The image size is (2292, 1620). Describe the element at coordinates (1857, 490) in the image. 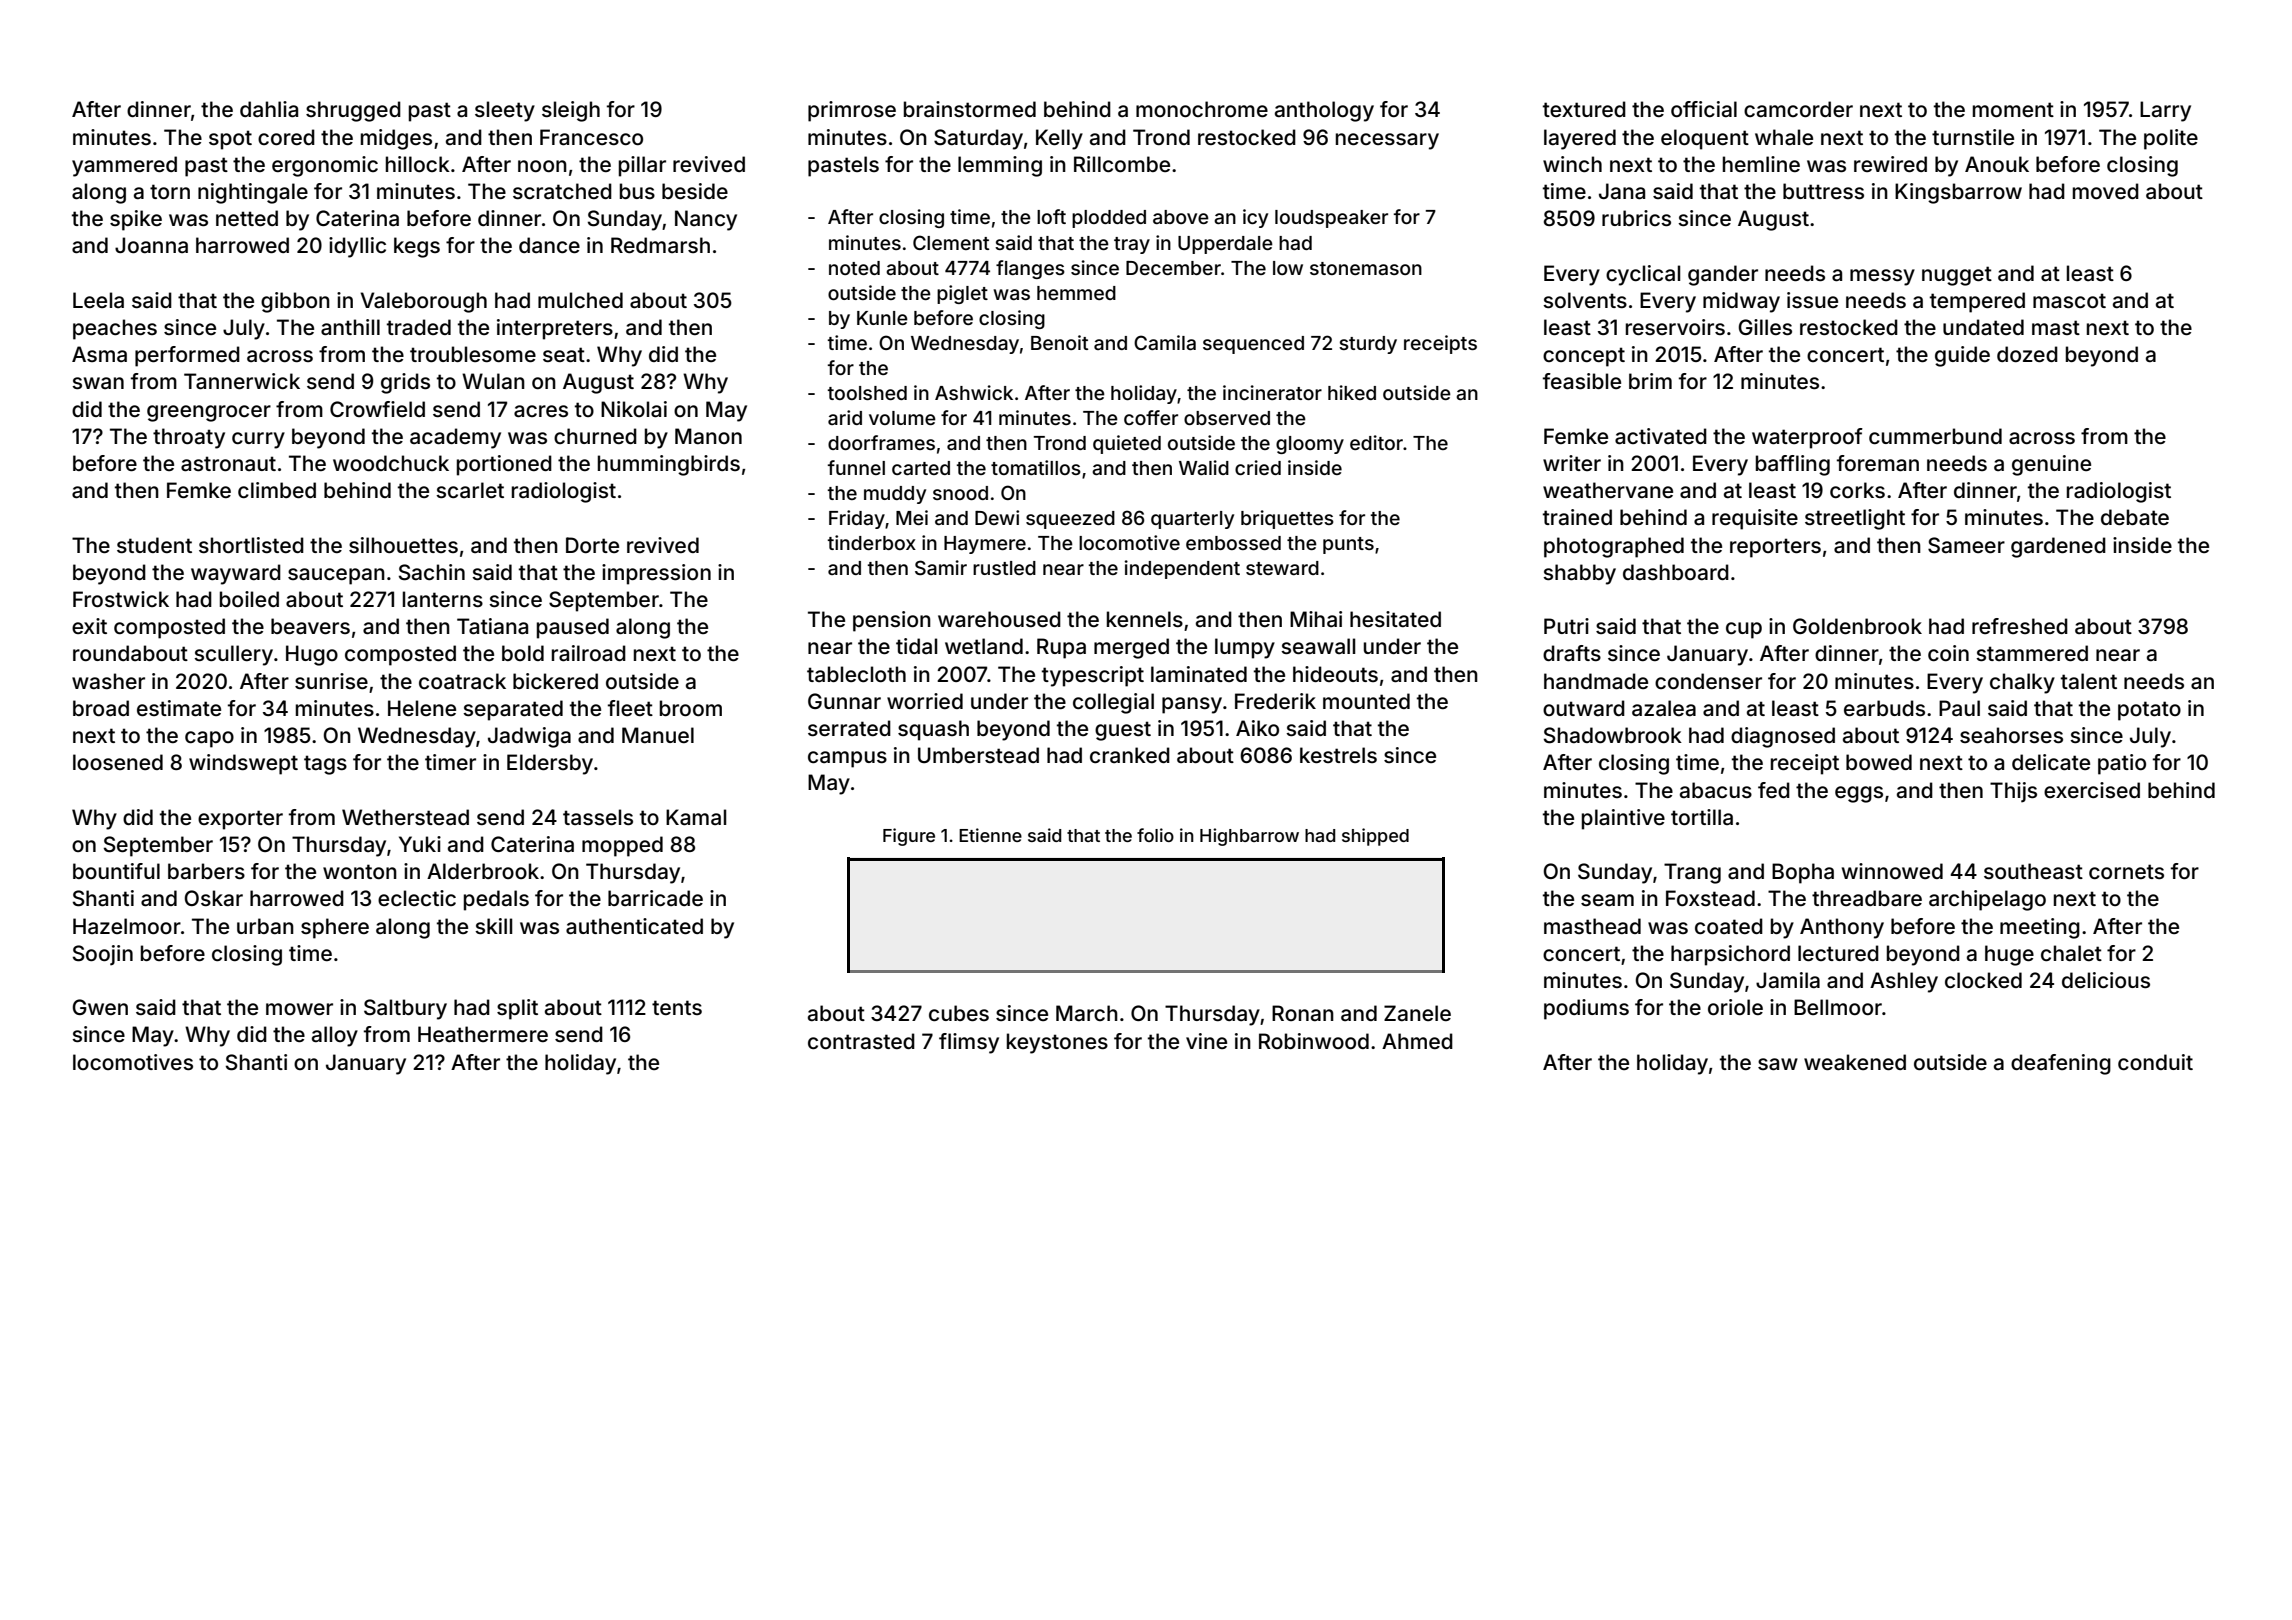

I see `corks` at that location.
